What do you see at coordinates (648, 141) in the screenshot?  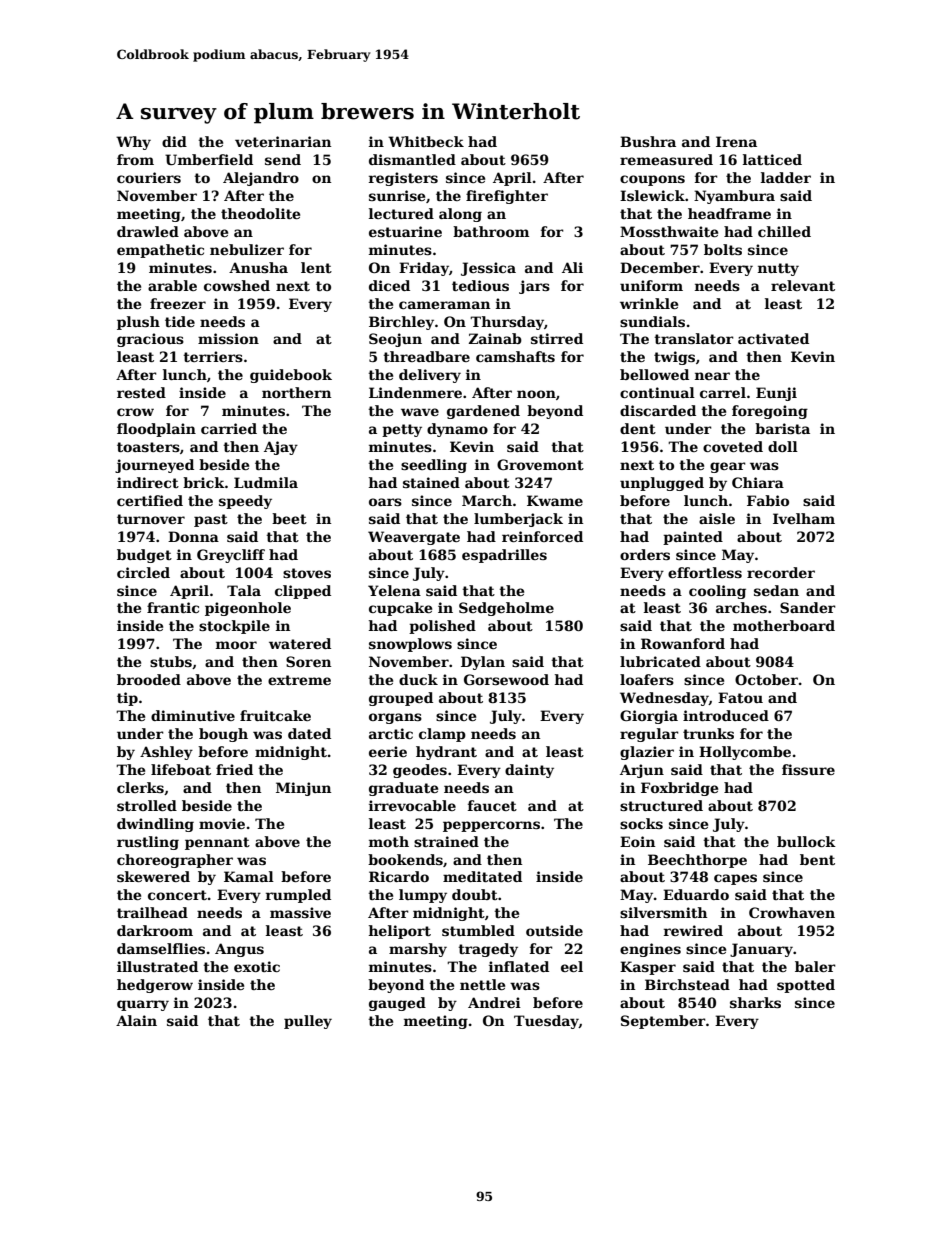 I see `Bushra` at bounding box center [648, 141].
